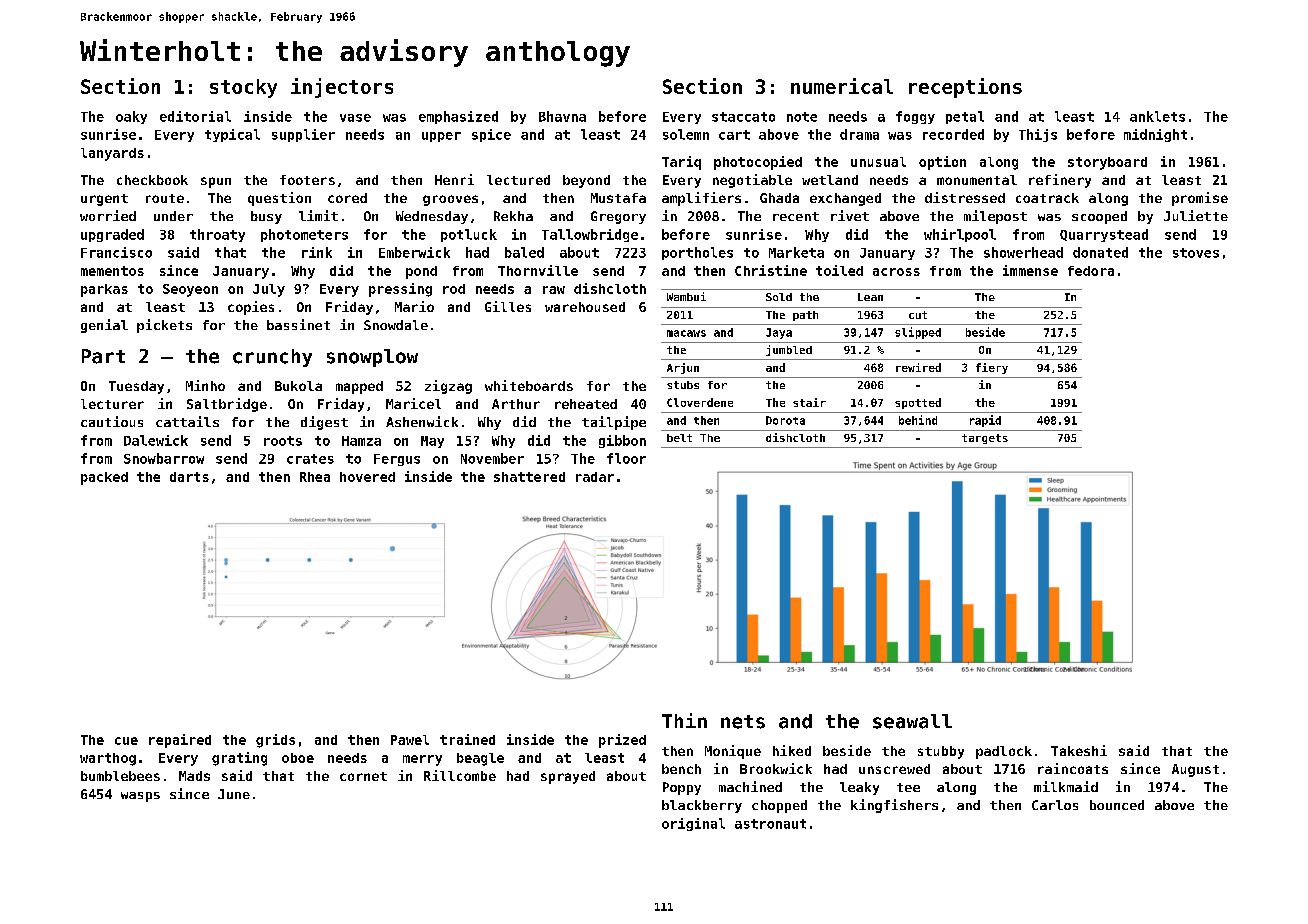  I want to click on injectors, so click(342, 88).
